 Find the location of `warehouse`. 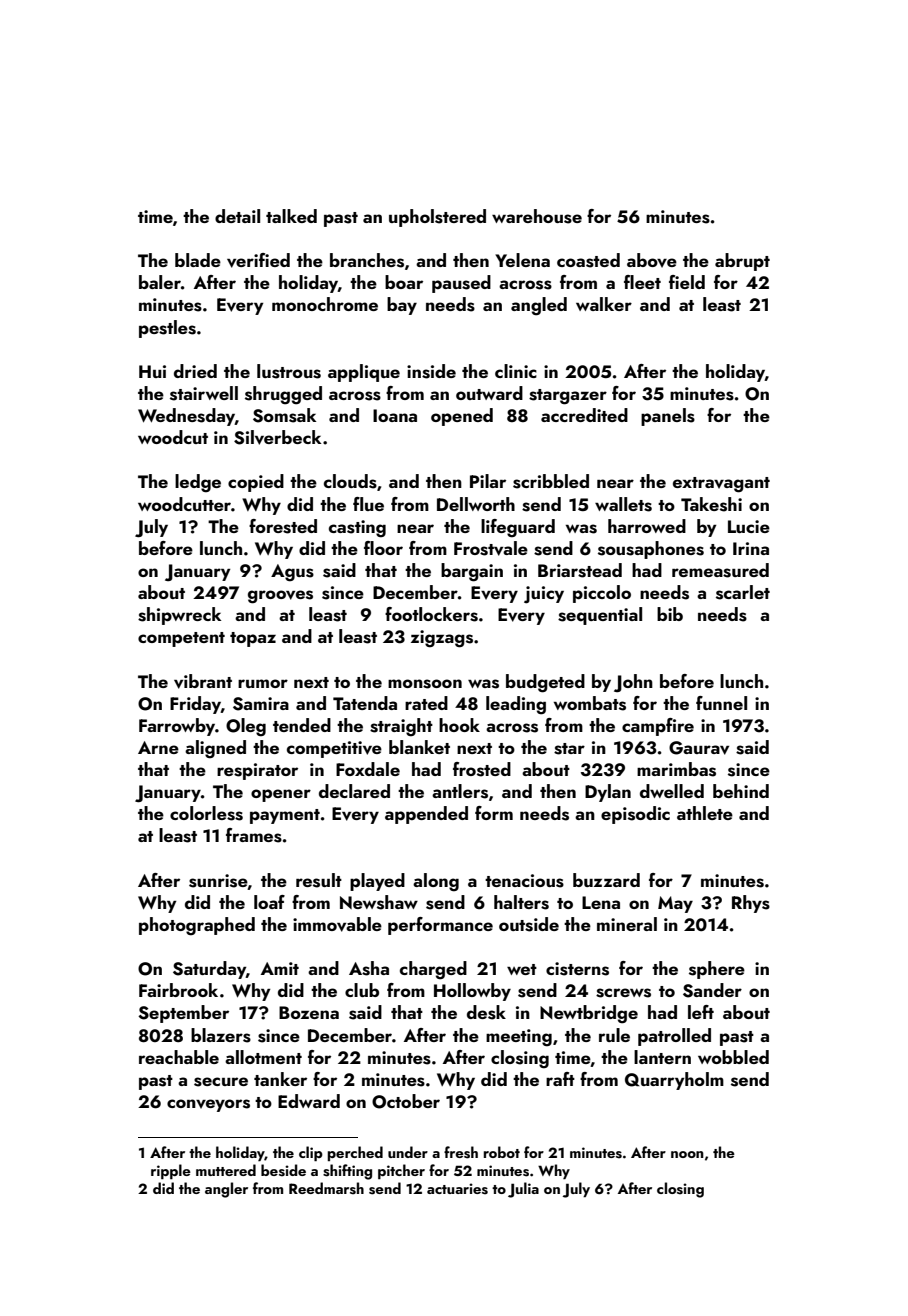

warehouse is located at coordinates (537, 216).
